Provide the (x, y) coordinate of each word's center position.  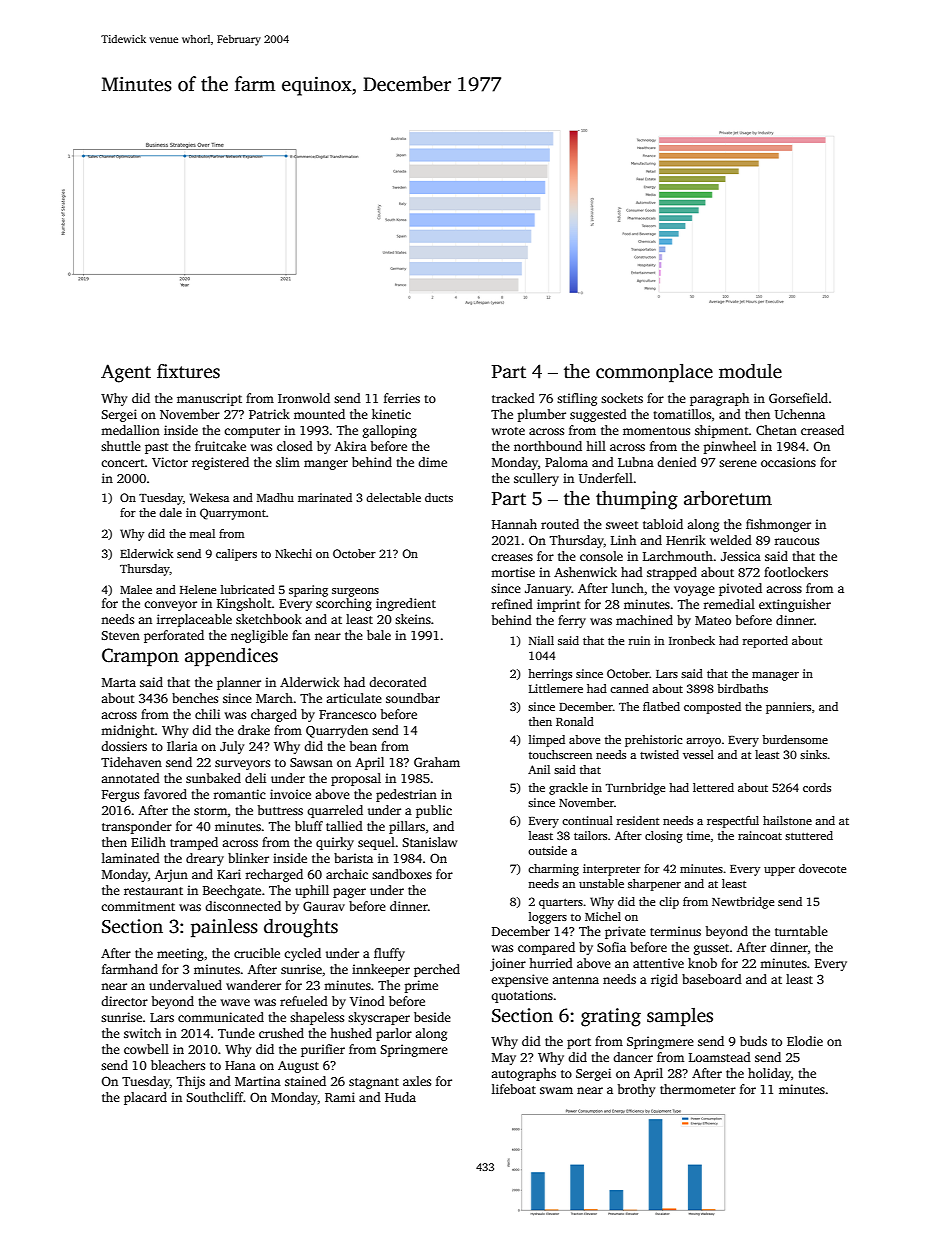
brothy (636, 1090)
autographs (523, 1074)
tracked (513, 398)
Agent (126, 373)
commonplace (654, 373)
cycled (302, 954)
